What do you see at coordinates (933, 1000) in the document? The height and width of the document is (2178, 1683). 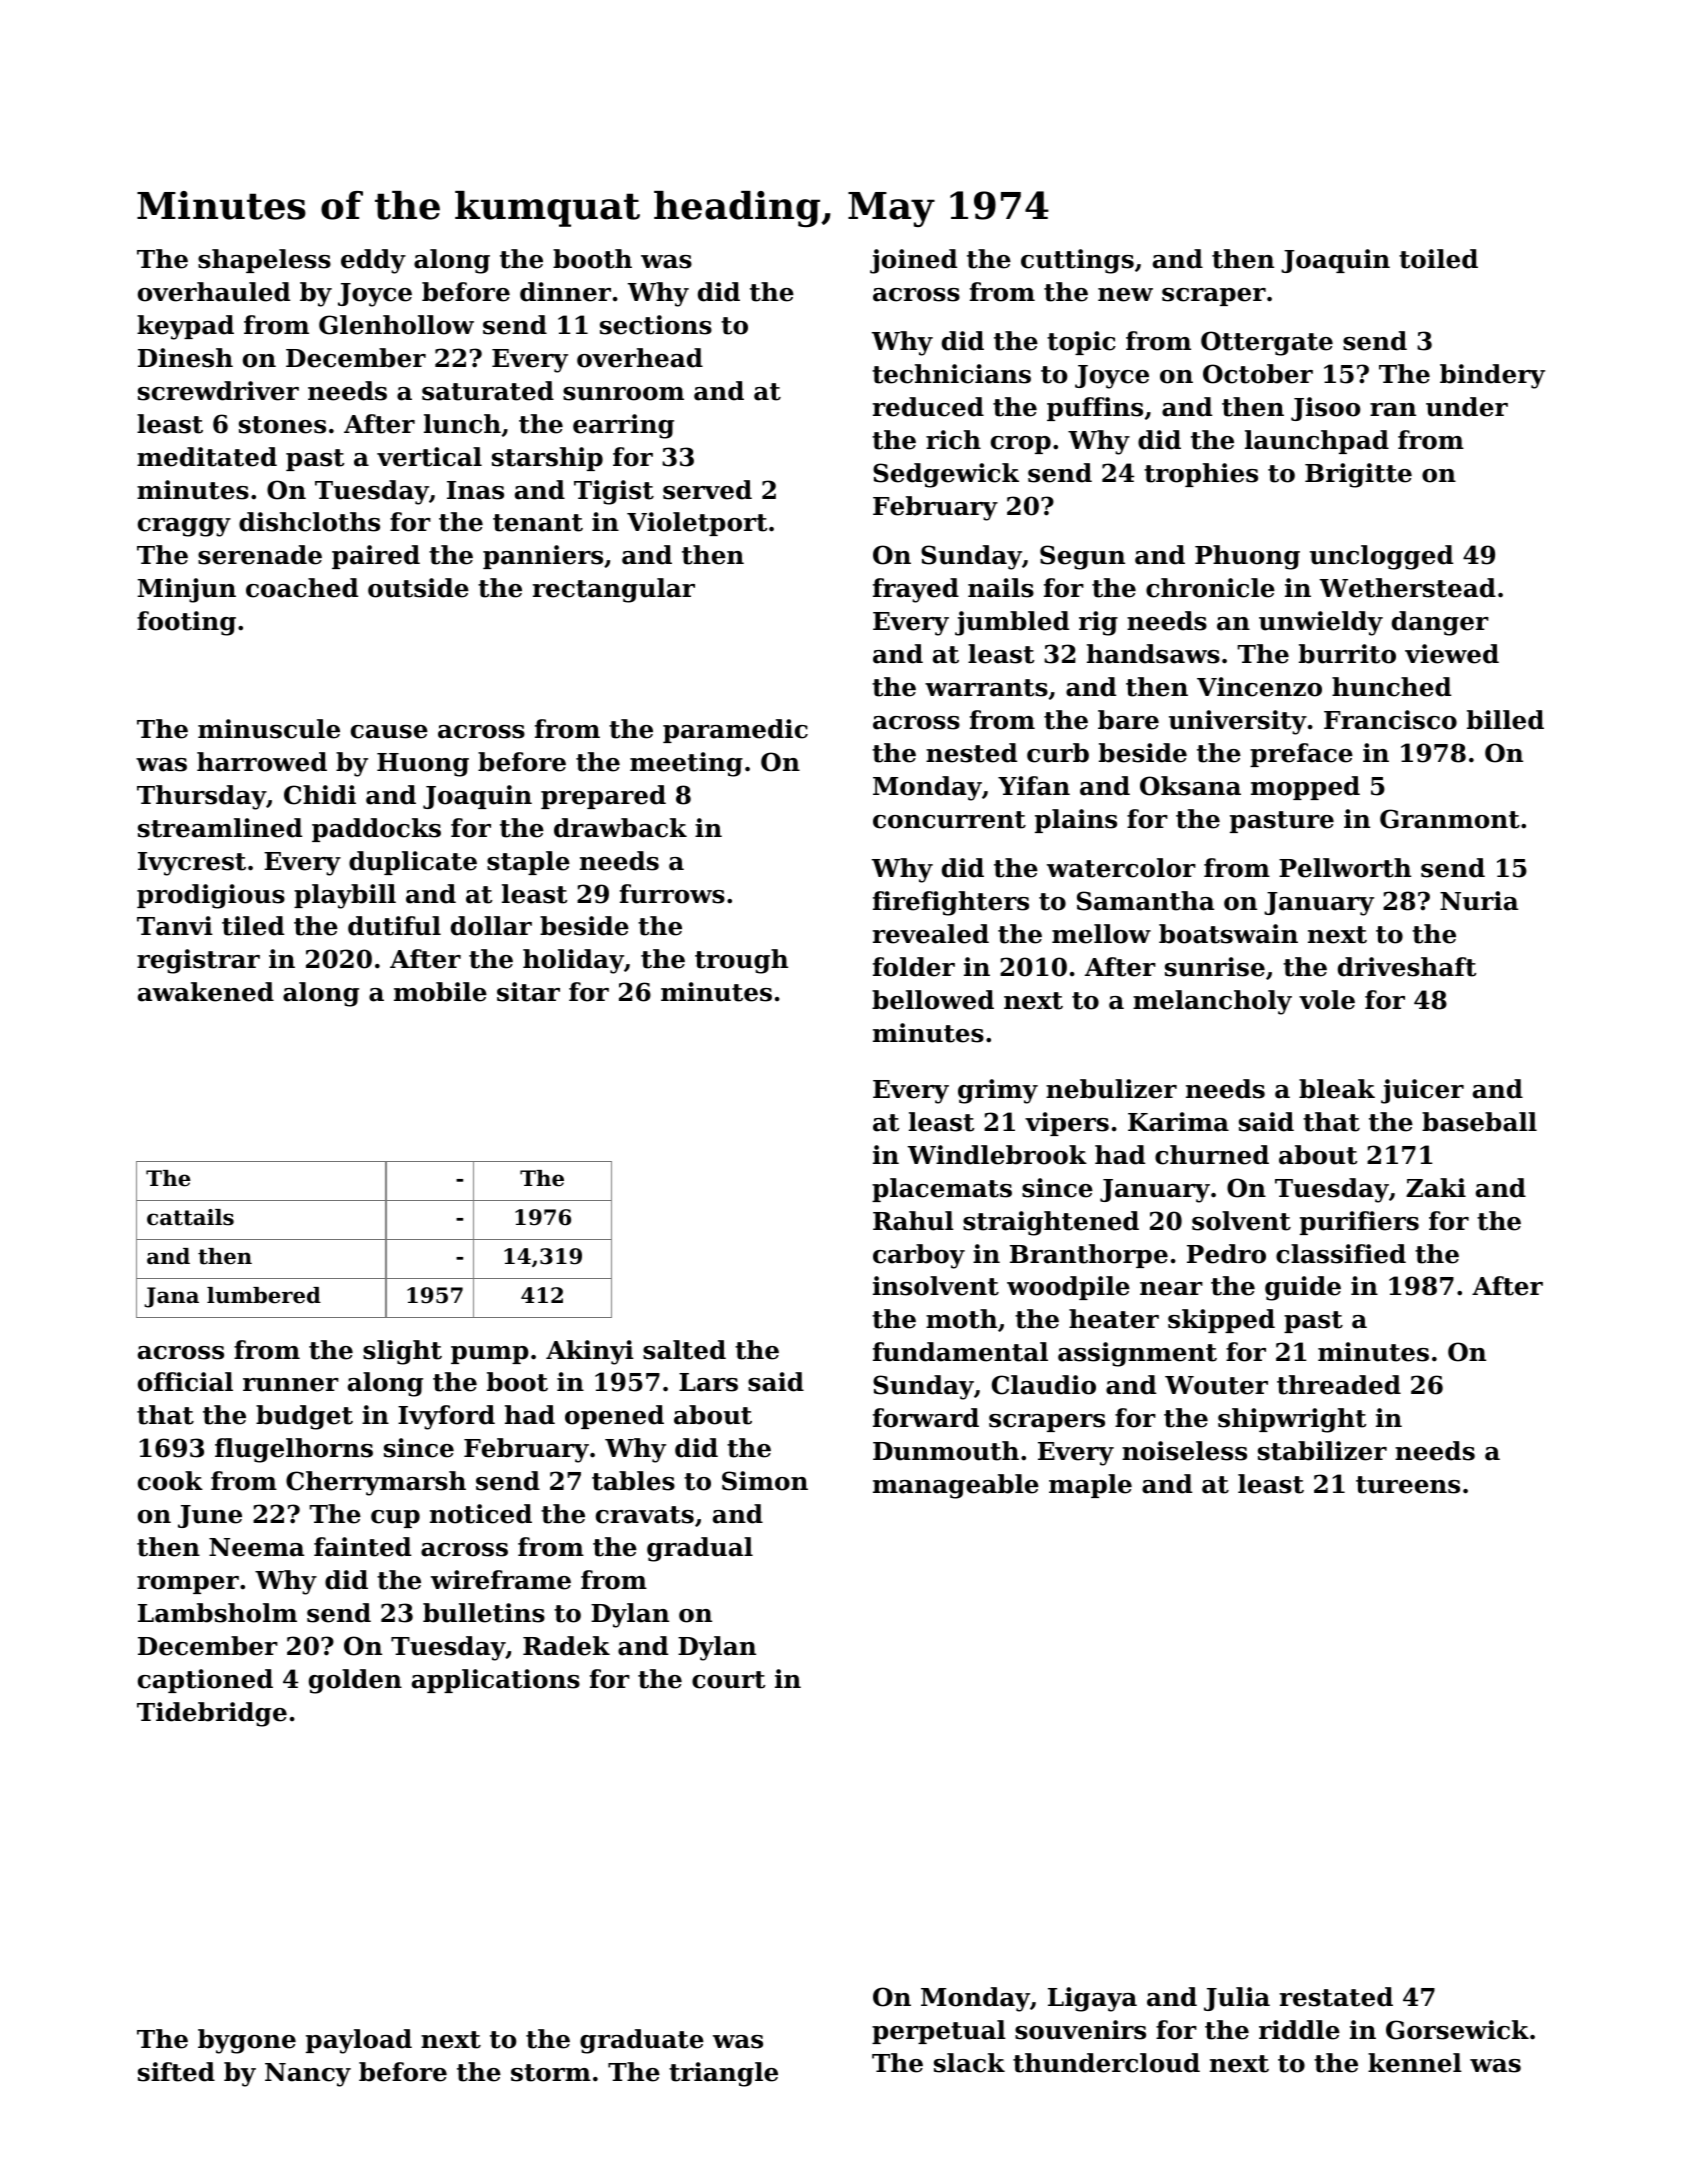 I see `bellowed` at bounding box center [933, 1000].
